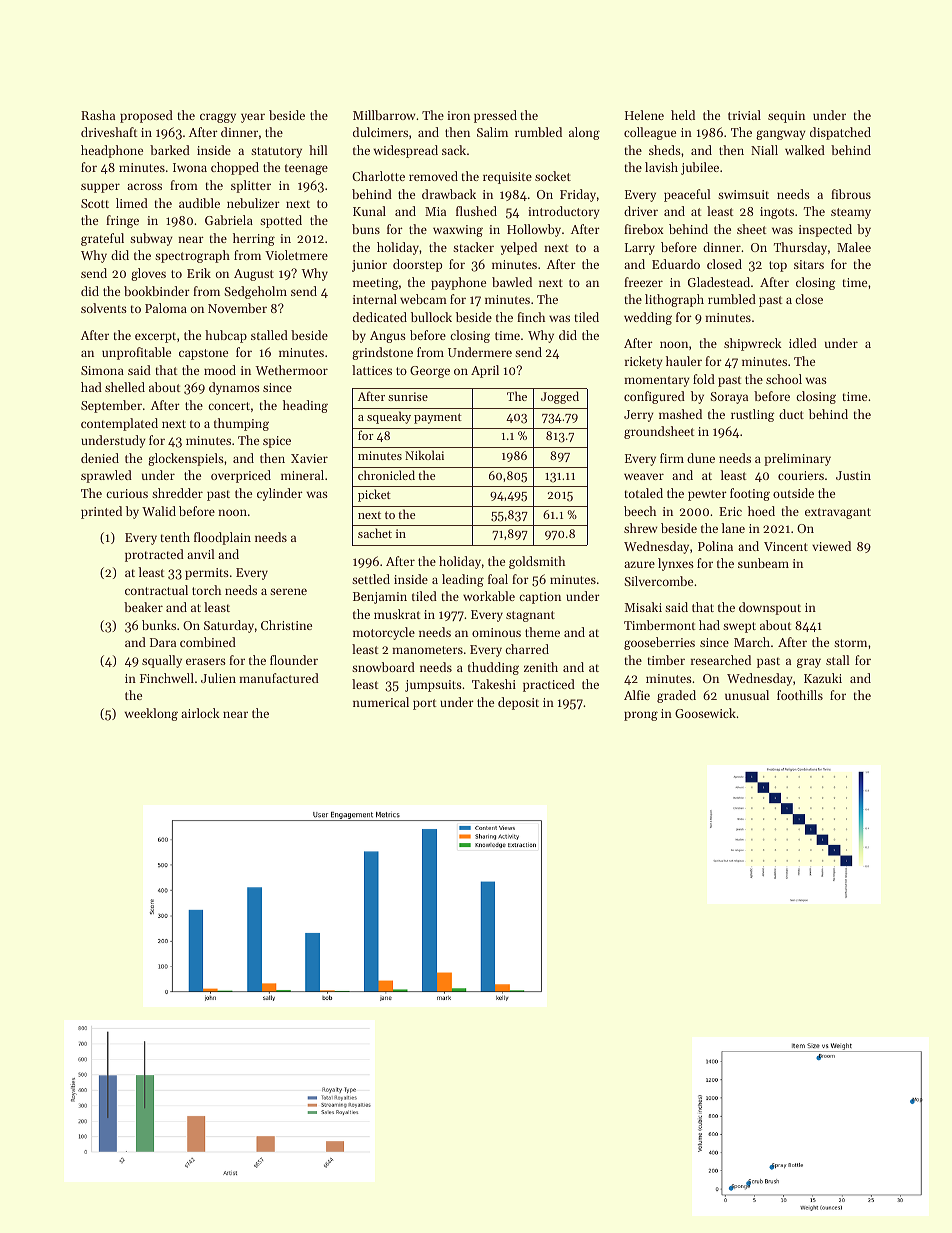  What do you see at coordinates (744, 115) in the screenshot?
I see `trivial` at bounding box center [744, 115].
